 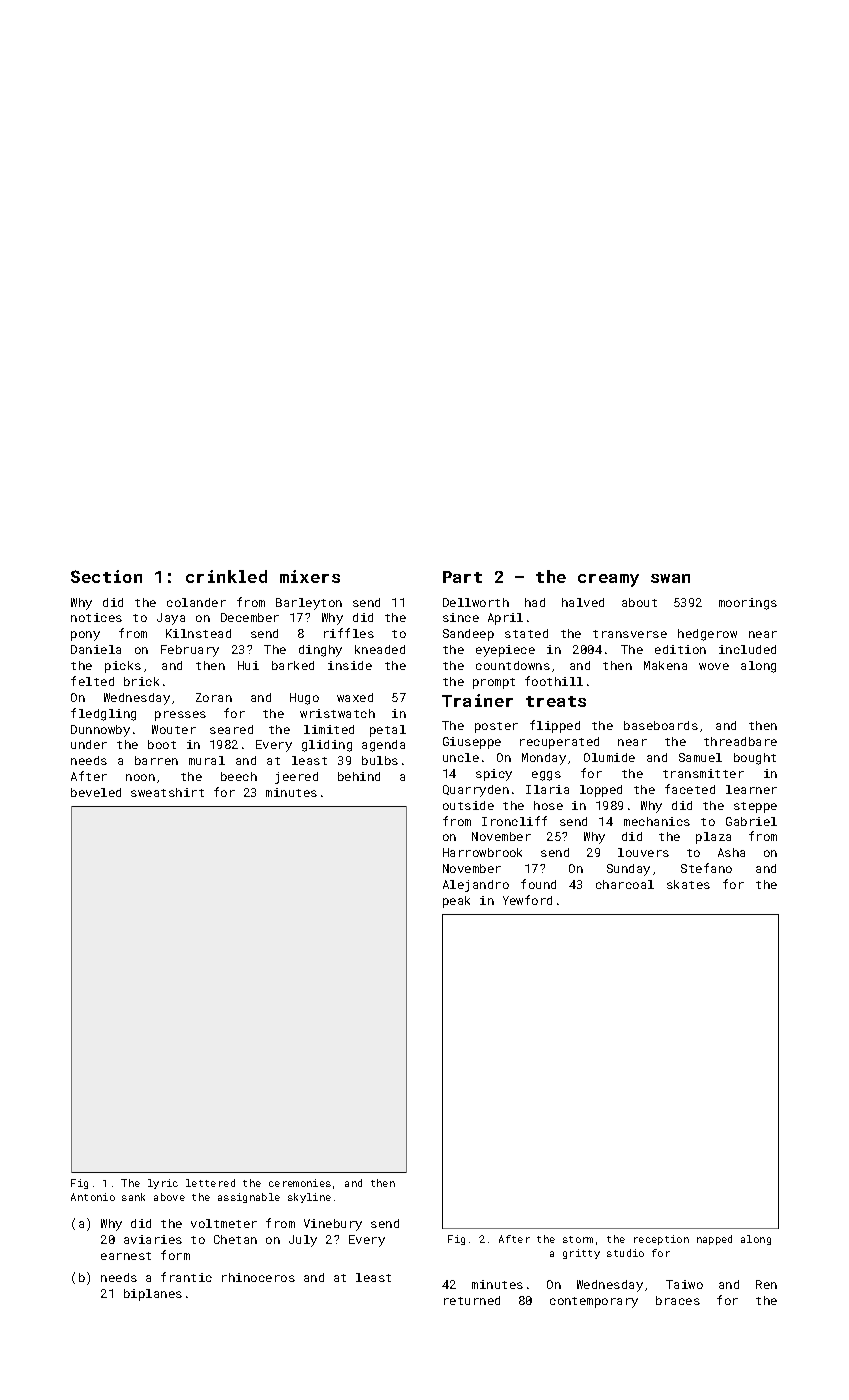 What do you see at coordinates (456, 902) in the page?
I see `peak` at bounding box center [456, 902].
